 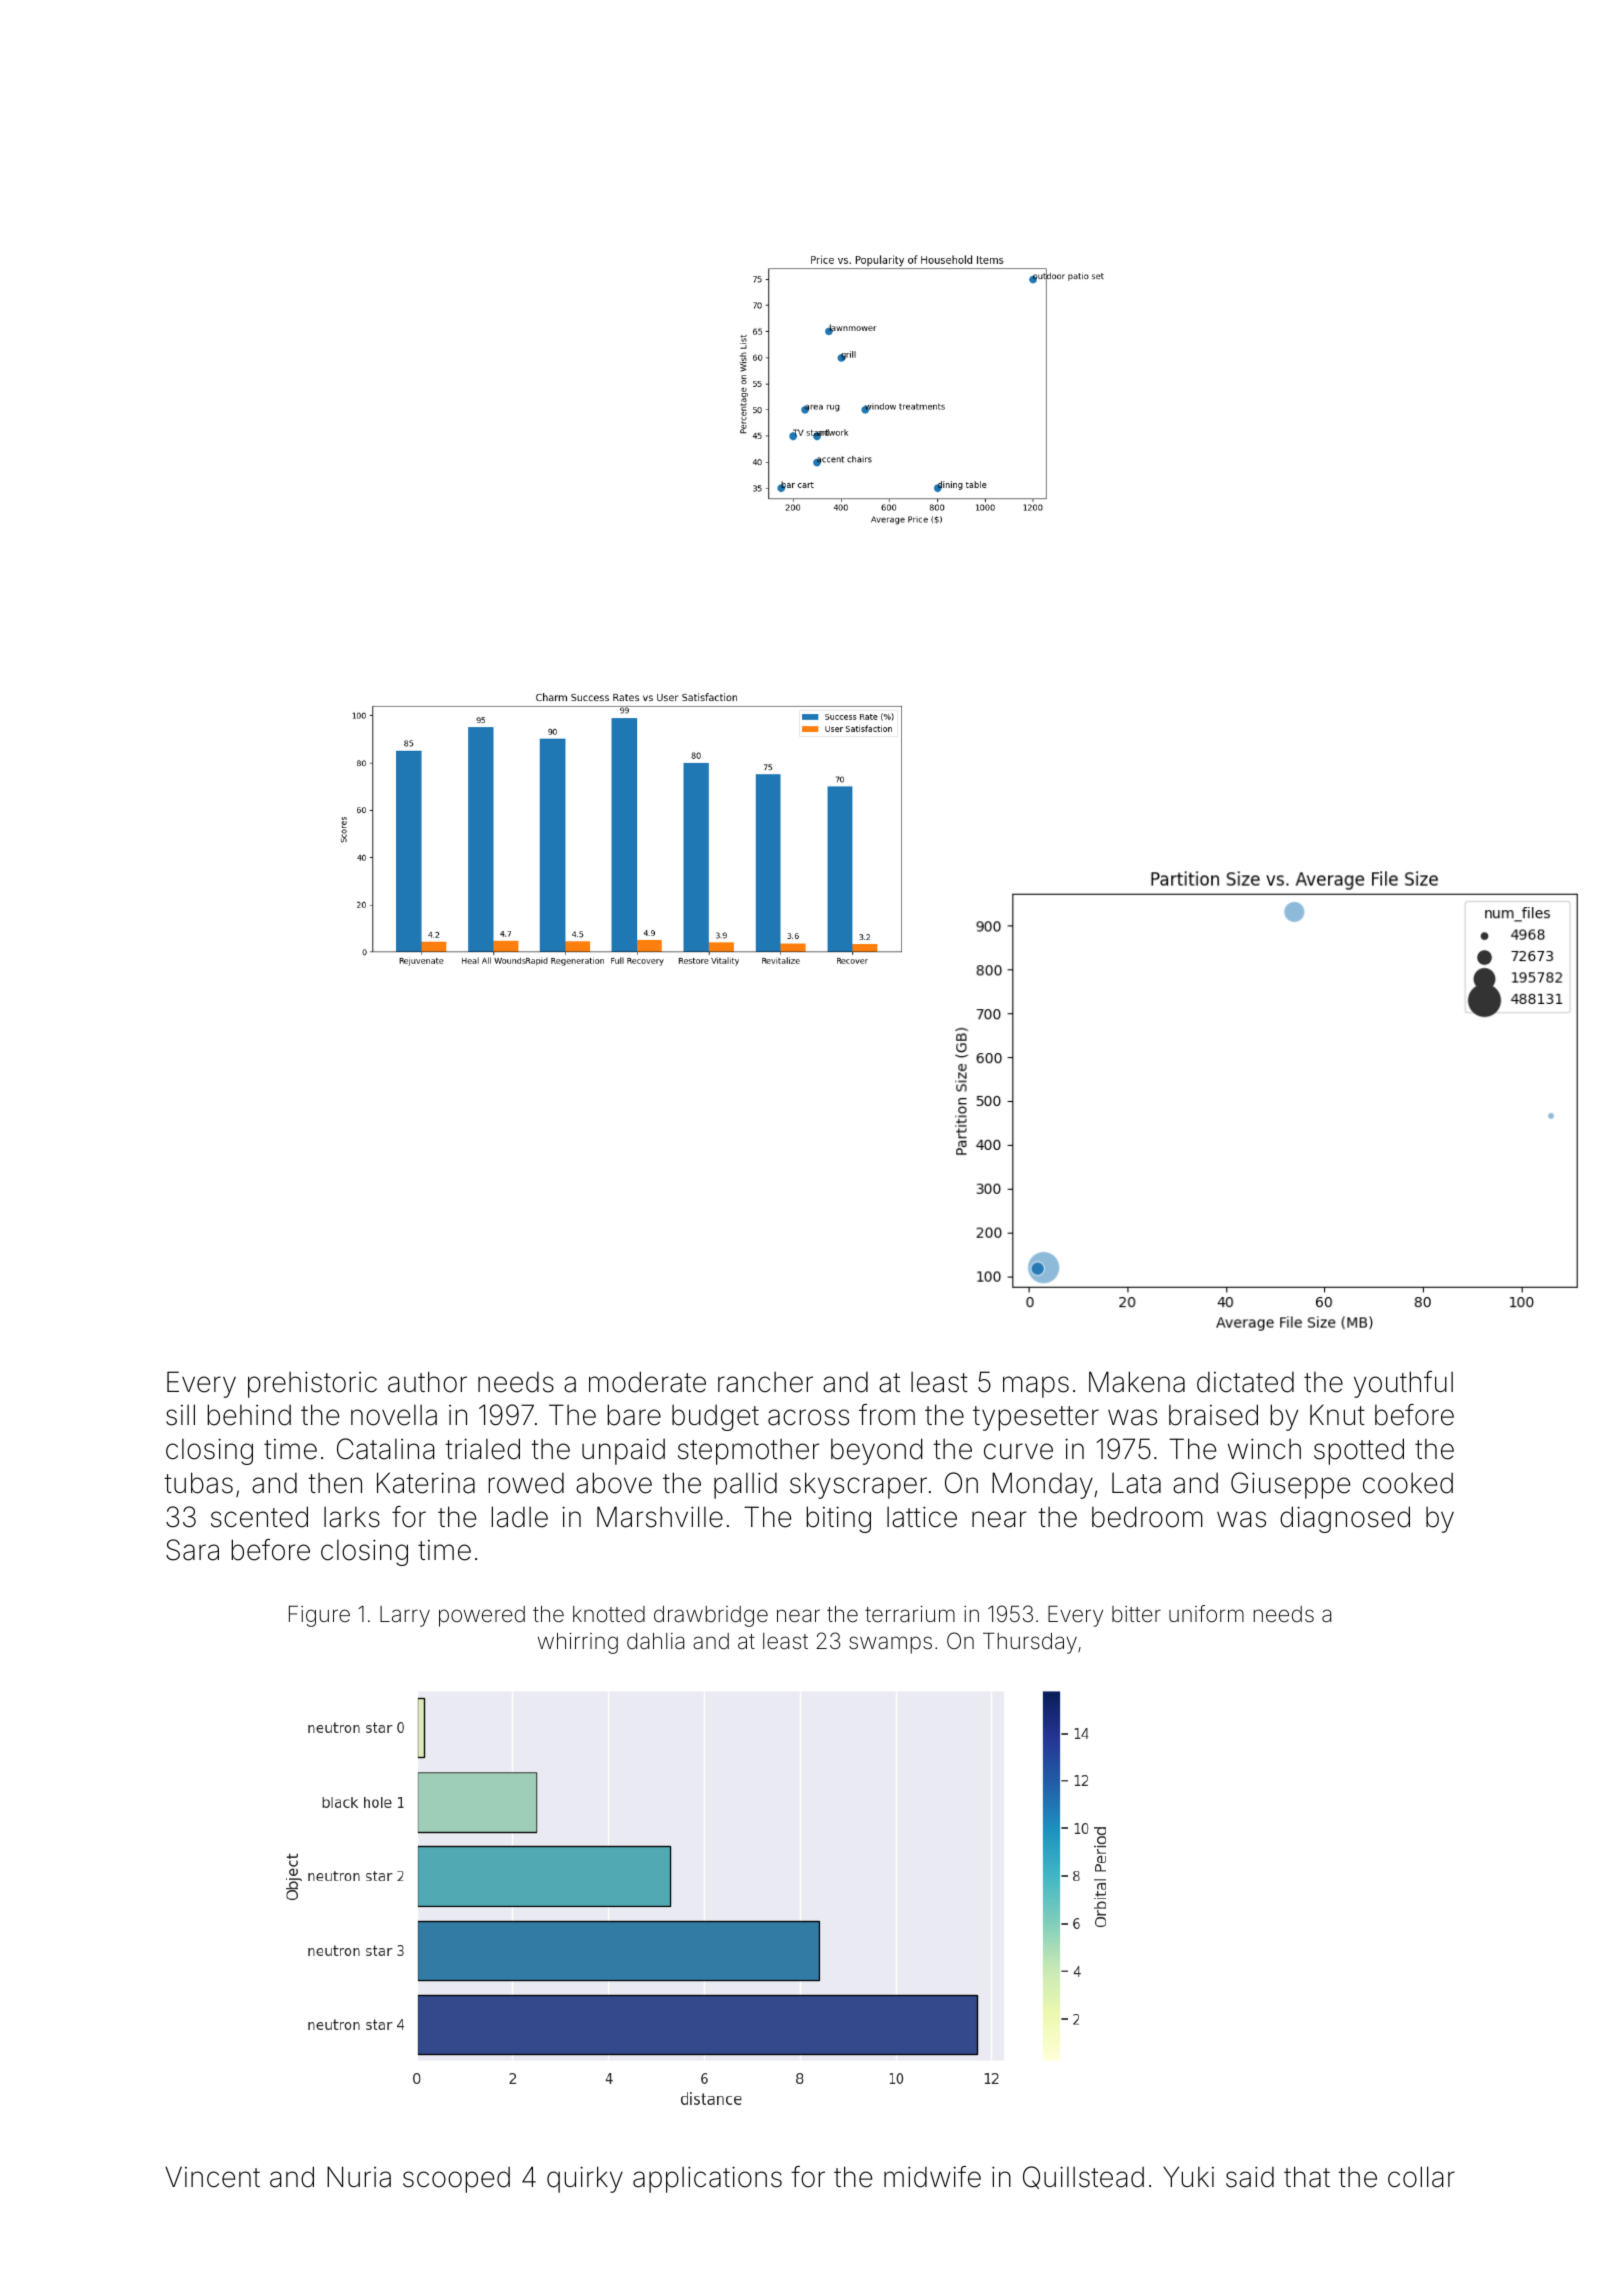 What do you see at coordinates (585, 2179) in the page?
I see `quirky` at bounding box center [585, 2179].
